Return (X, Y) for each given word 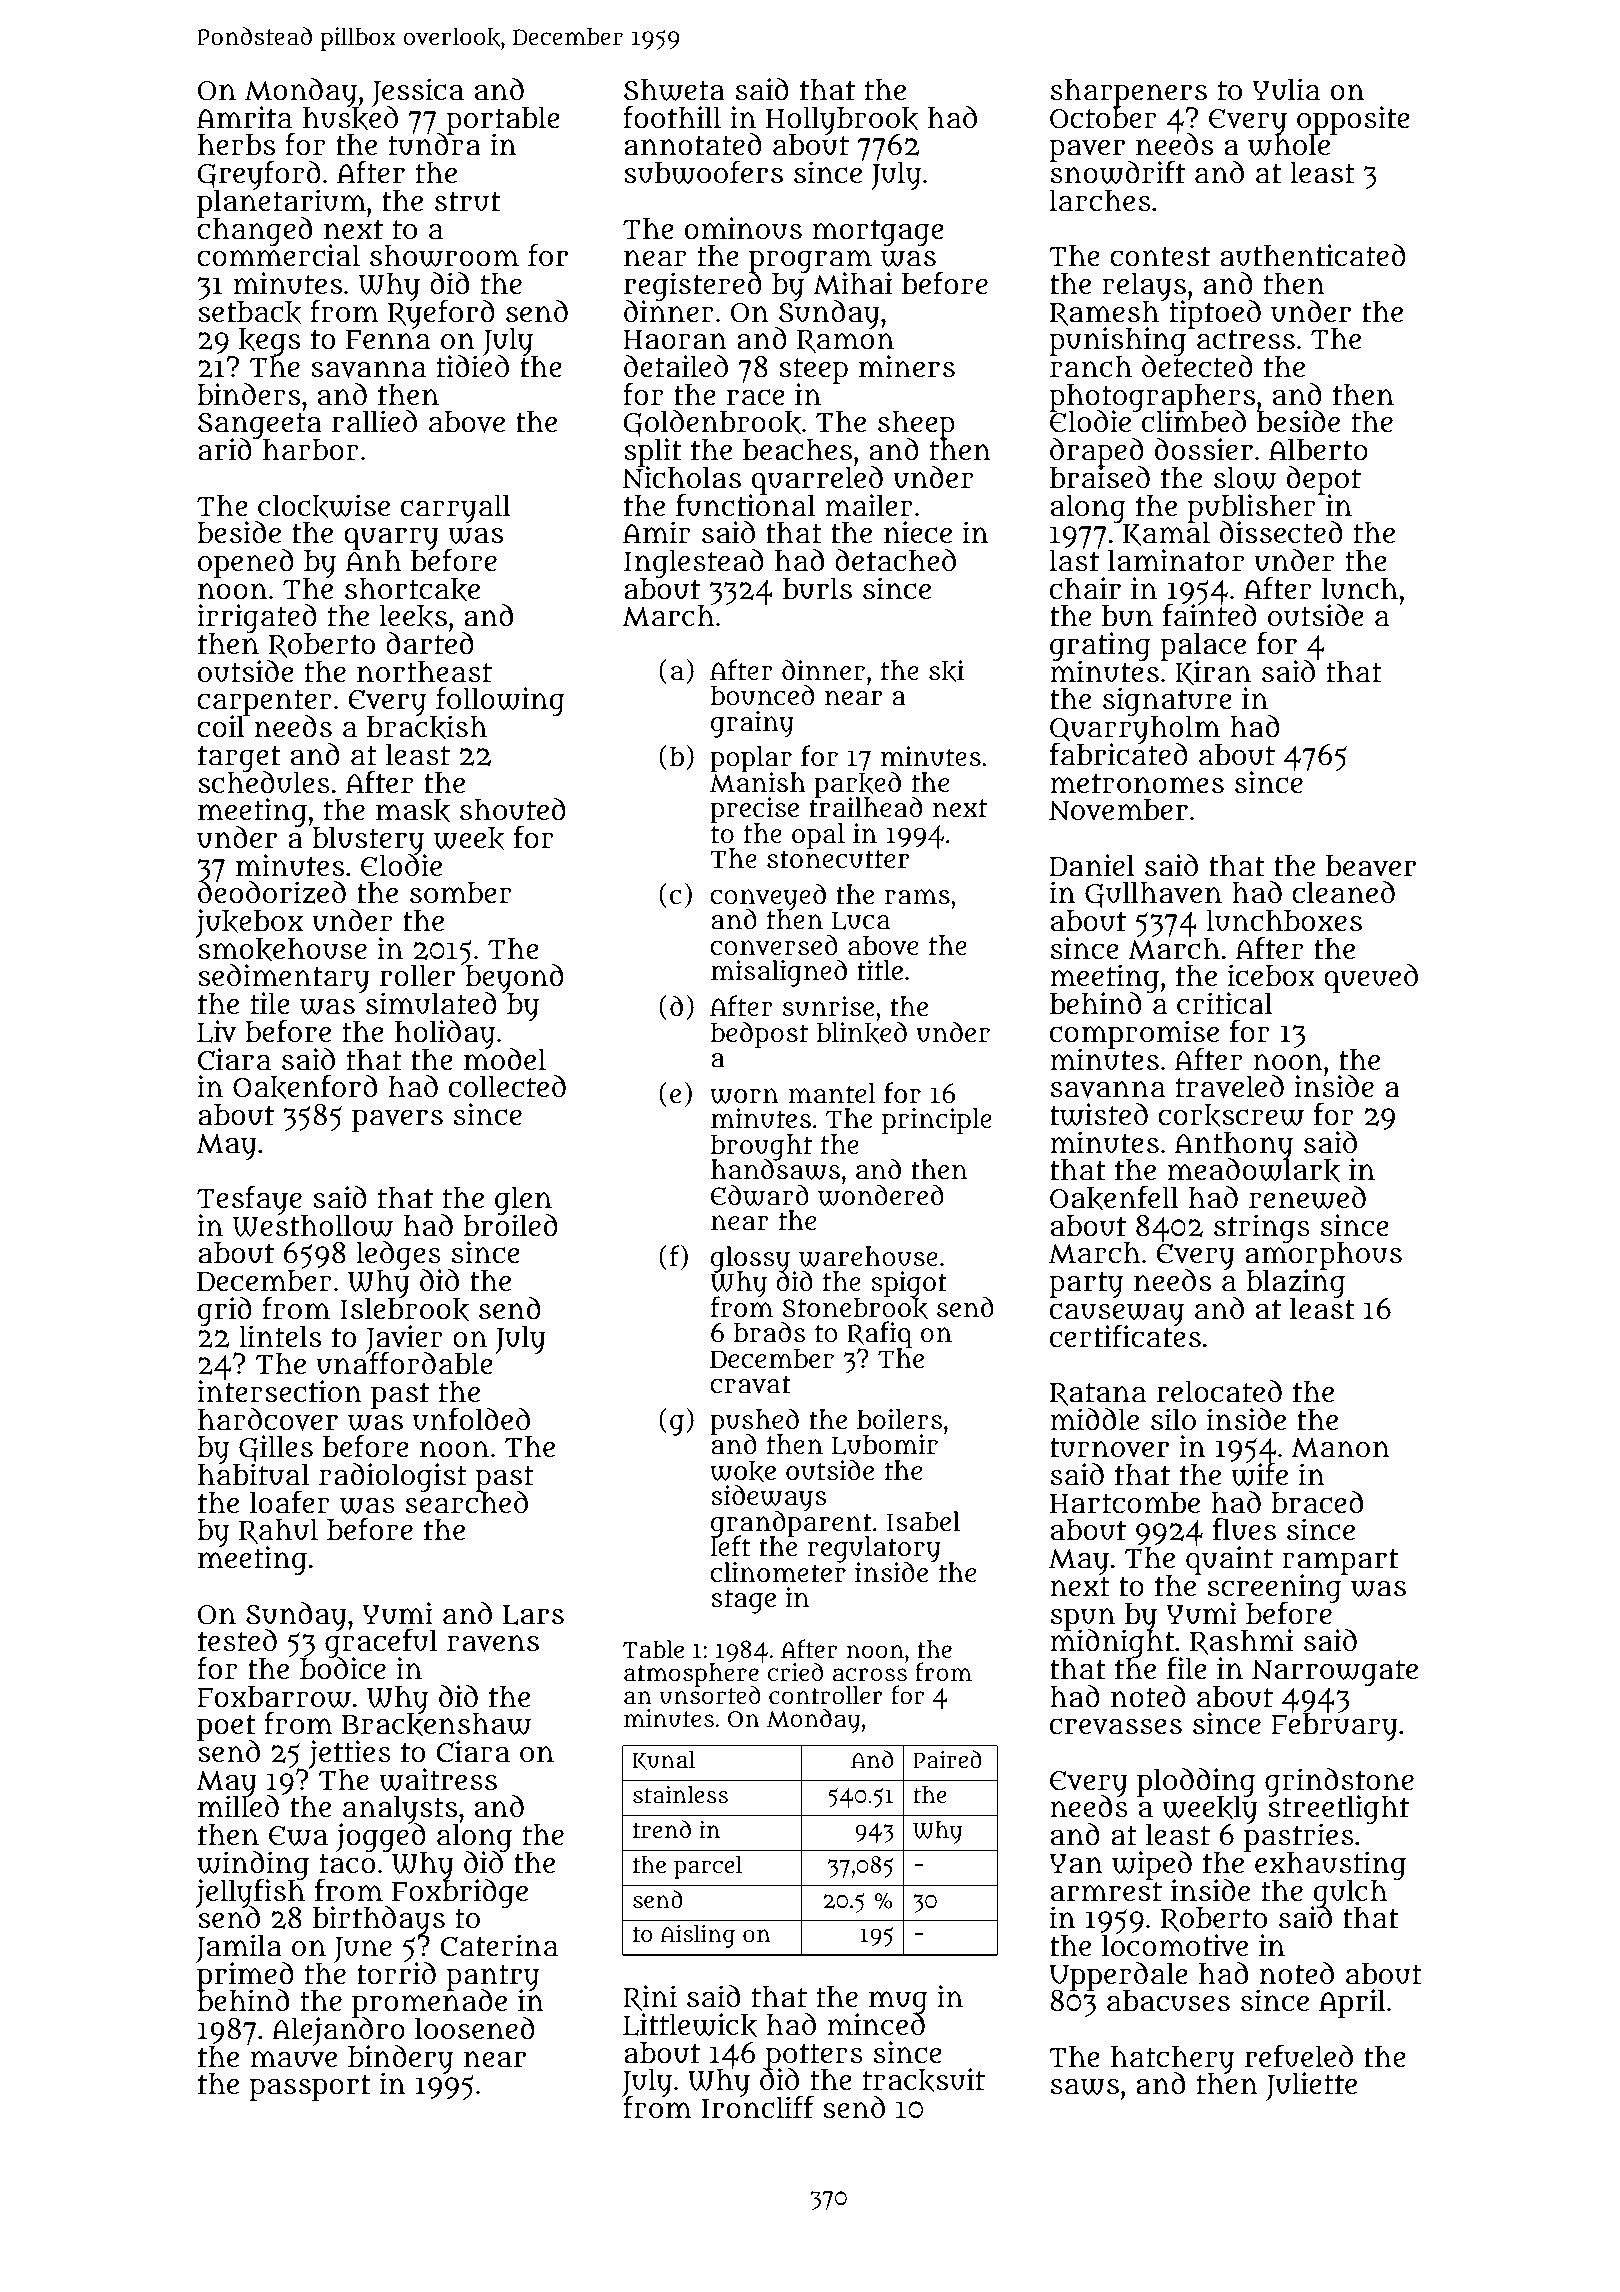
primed (245, 1976)
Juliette (1311, 2086)
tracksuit (924, 2080)
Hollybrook (842, 120)
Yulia (1286, 89)
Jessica (418, 92)
